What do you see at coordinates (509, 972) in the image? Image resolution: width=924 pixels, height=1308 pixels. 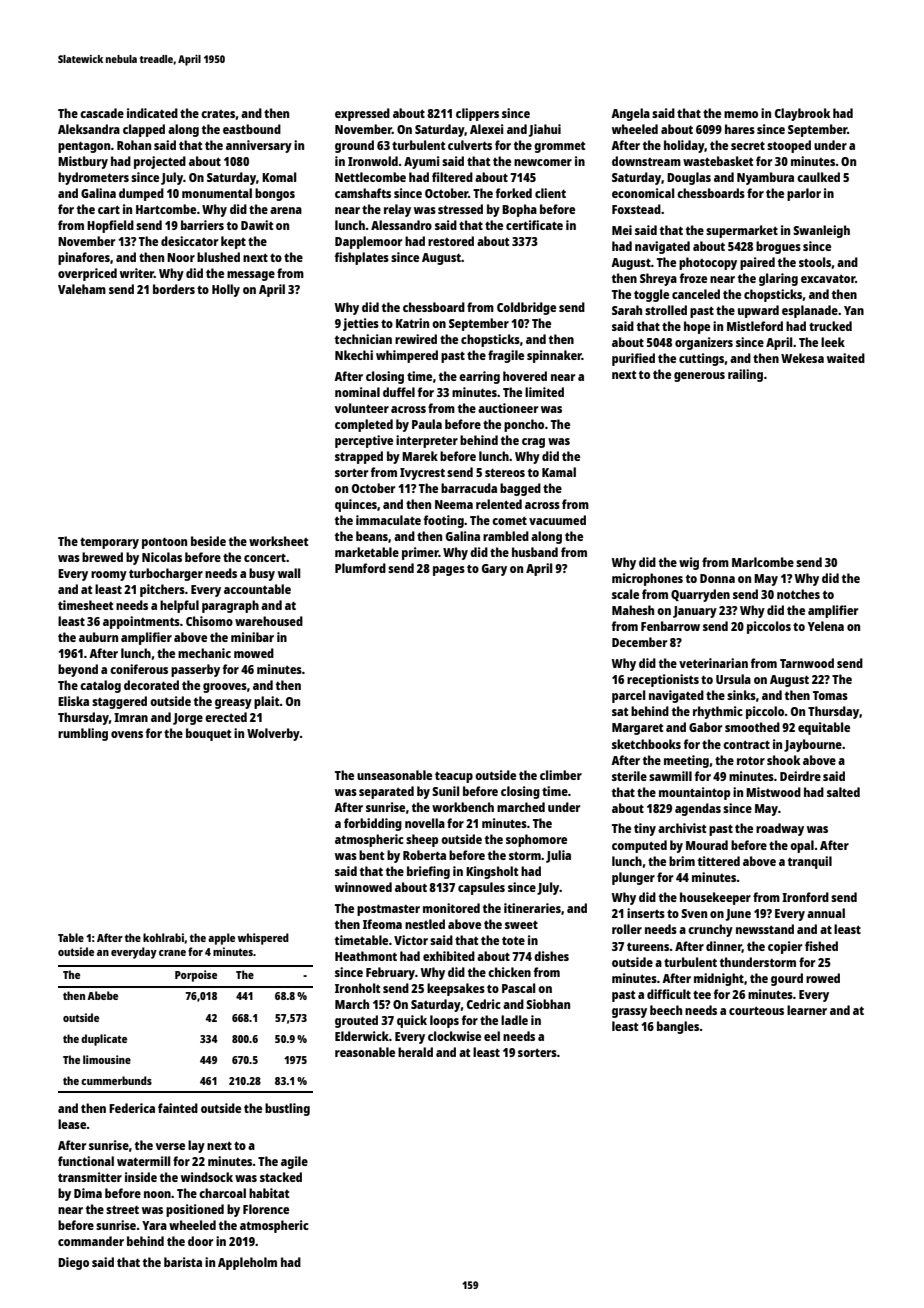 I see `chicken` at bounding box center [509, 972].
